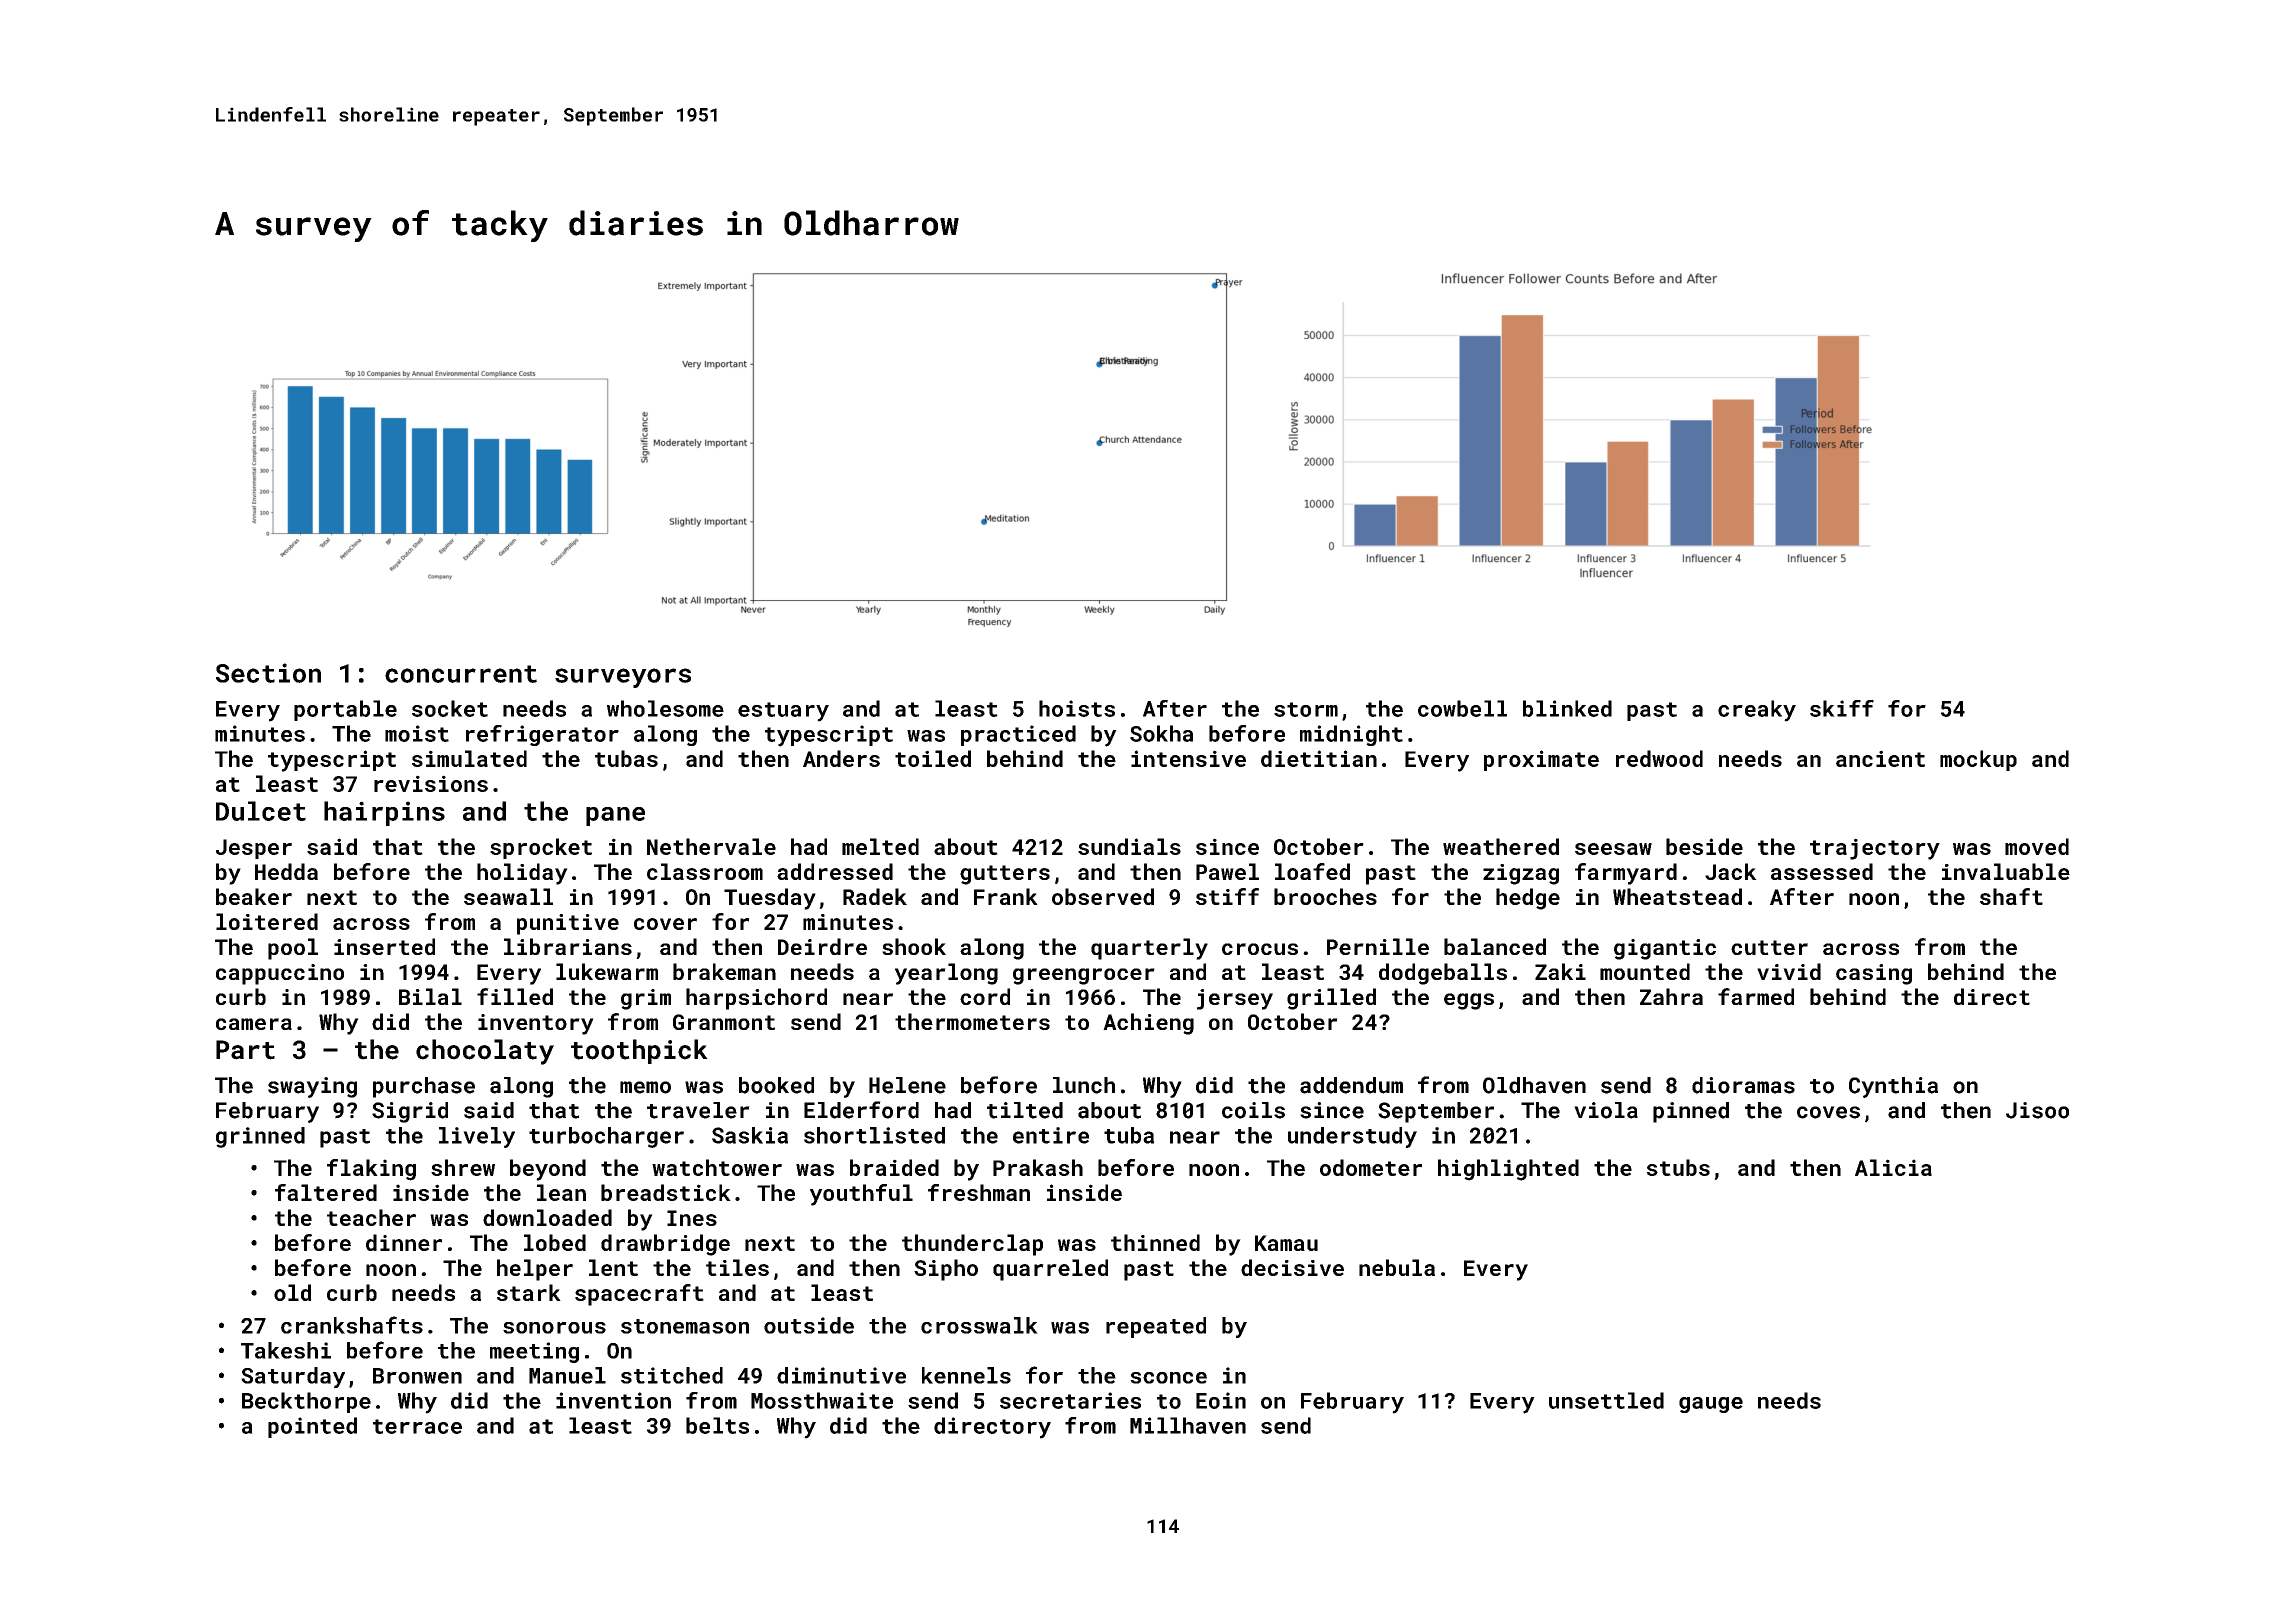 The image size is (2292, 1620). I want to click on blinked, so click(1567, 708).
